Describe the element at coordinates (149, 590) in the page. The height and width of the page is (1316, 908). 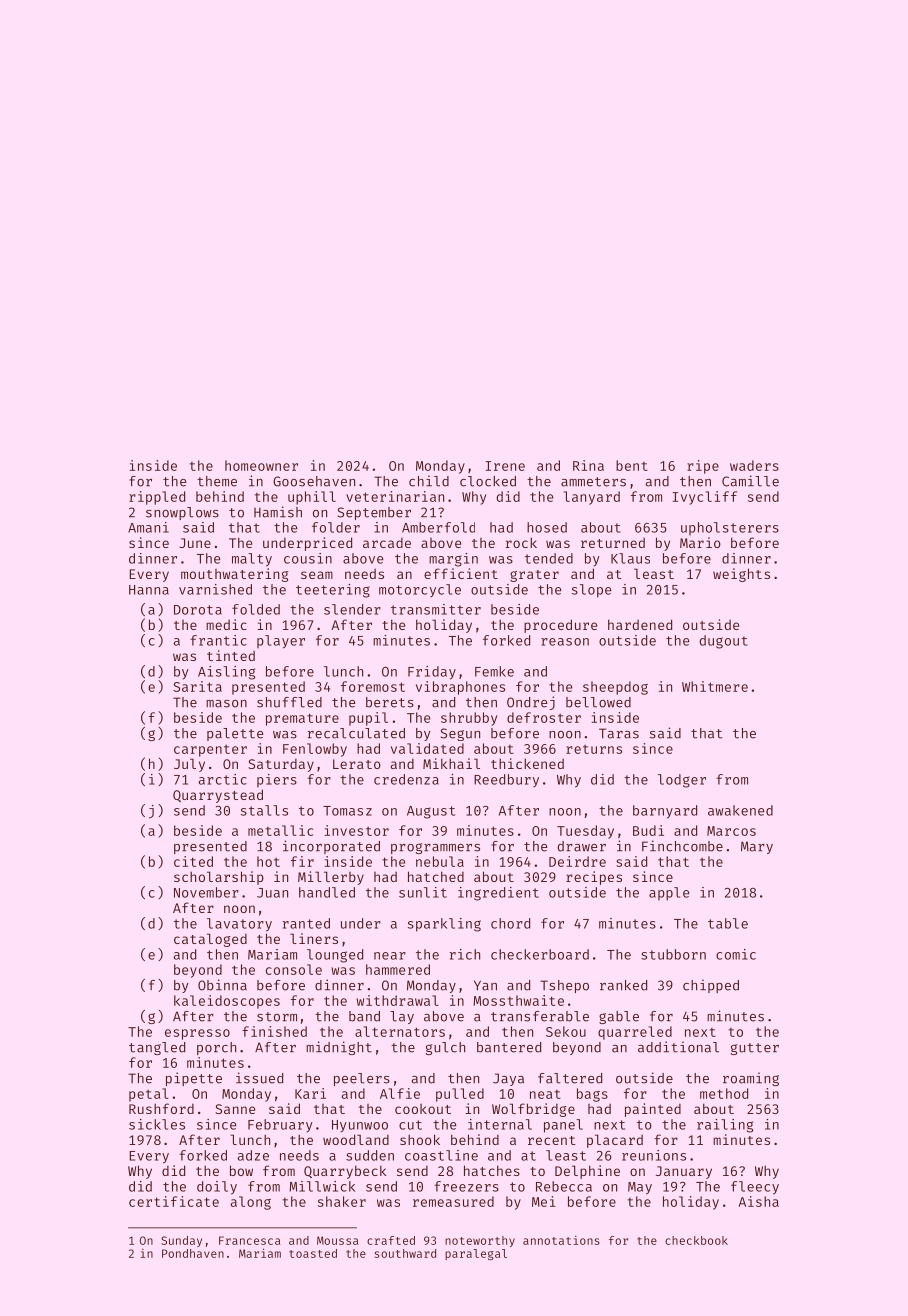
I see `Hanna` at that location.
